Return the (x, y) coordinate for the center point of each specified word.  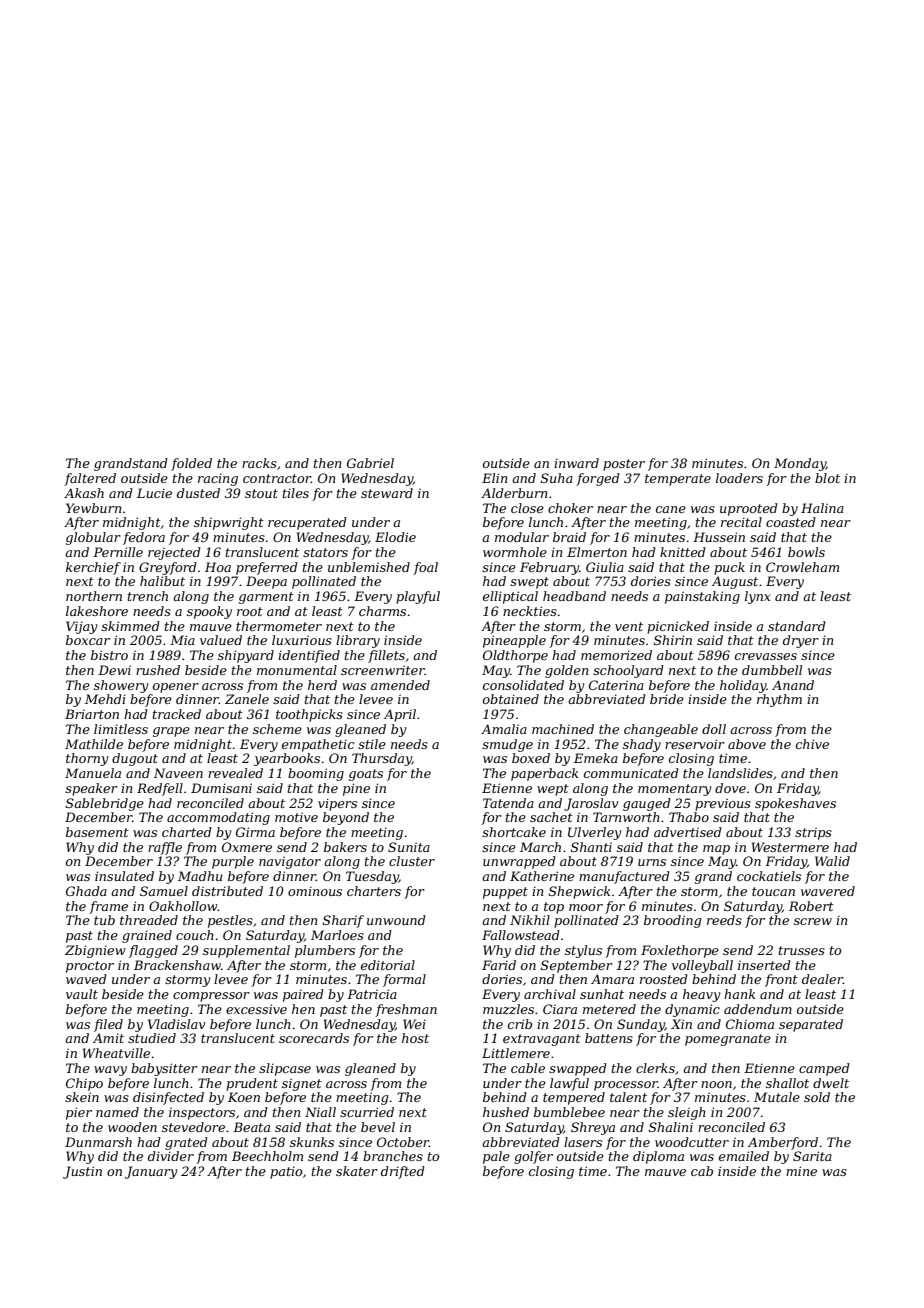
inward (576, 463)
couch (195, 935)
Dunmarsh (98, 1142)
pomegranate (728, 1040)
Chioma (750, 1024)
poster (624, 465)
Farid (499, 965)
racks (259, 463)
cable (528, 1068)
